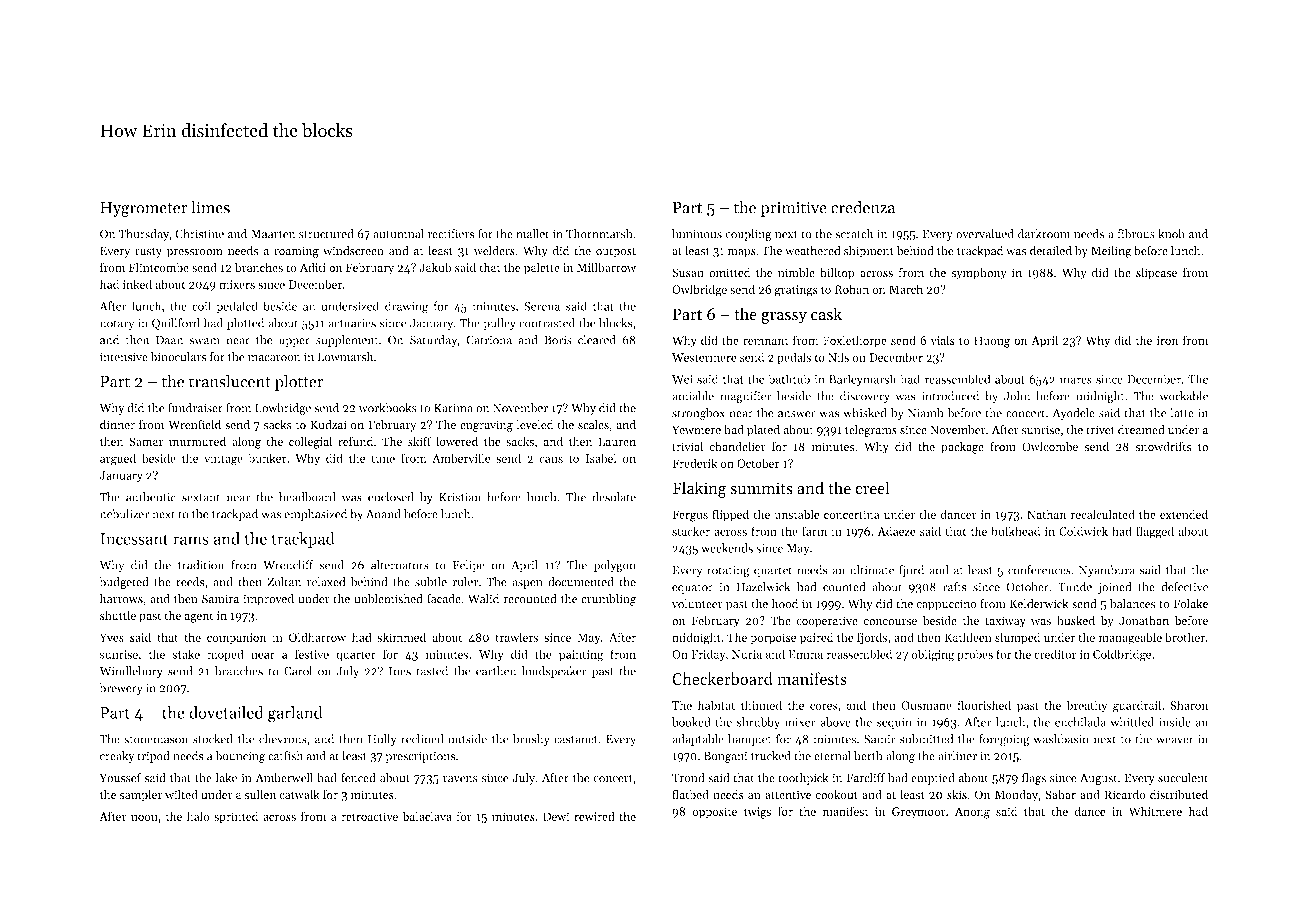 Image resolution: width=1308 pixels, height=924 pixels. What do you see at coordinates (614, 497) in the screenshot?
I see `desolate` at bounding box center [614, 497].
